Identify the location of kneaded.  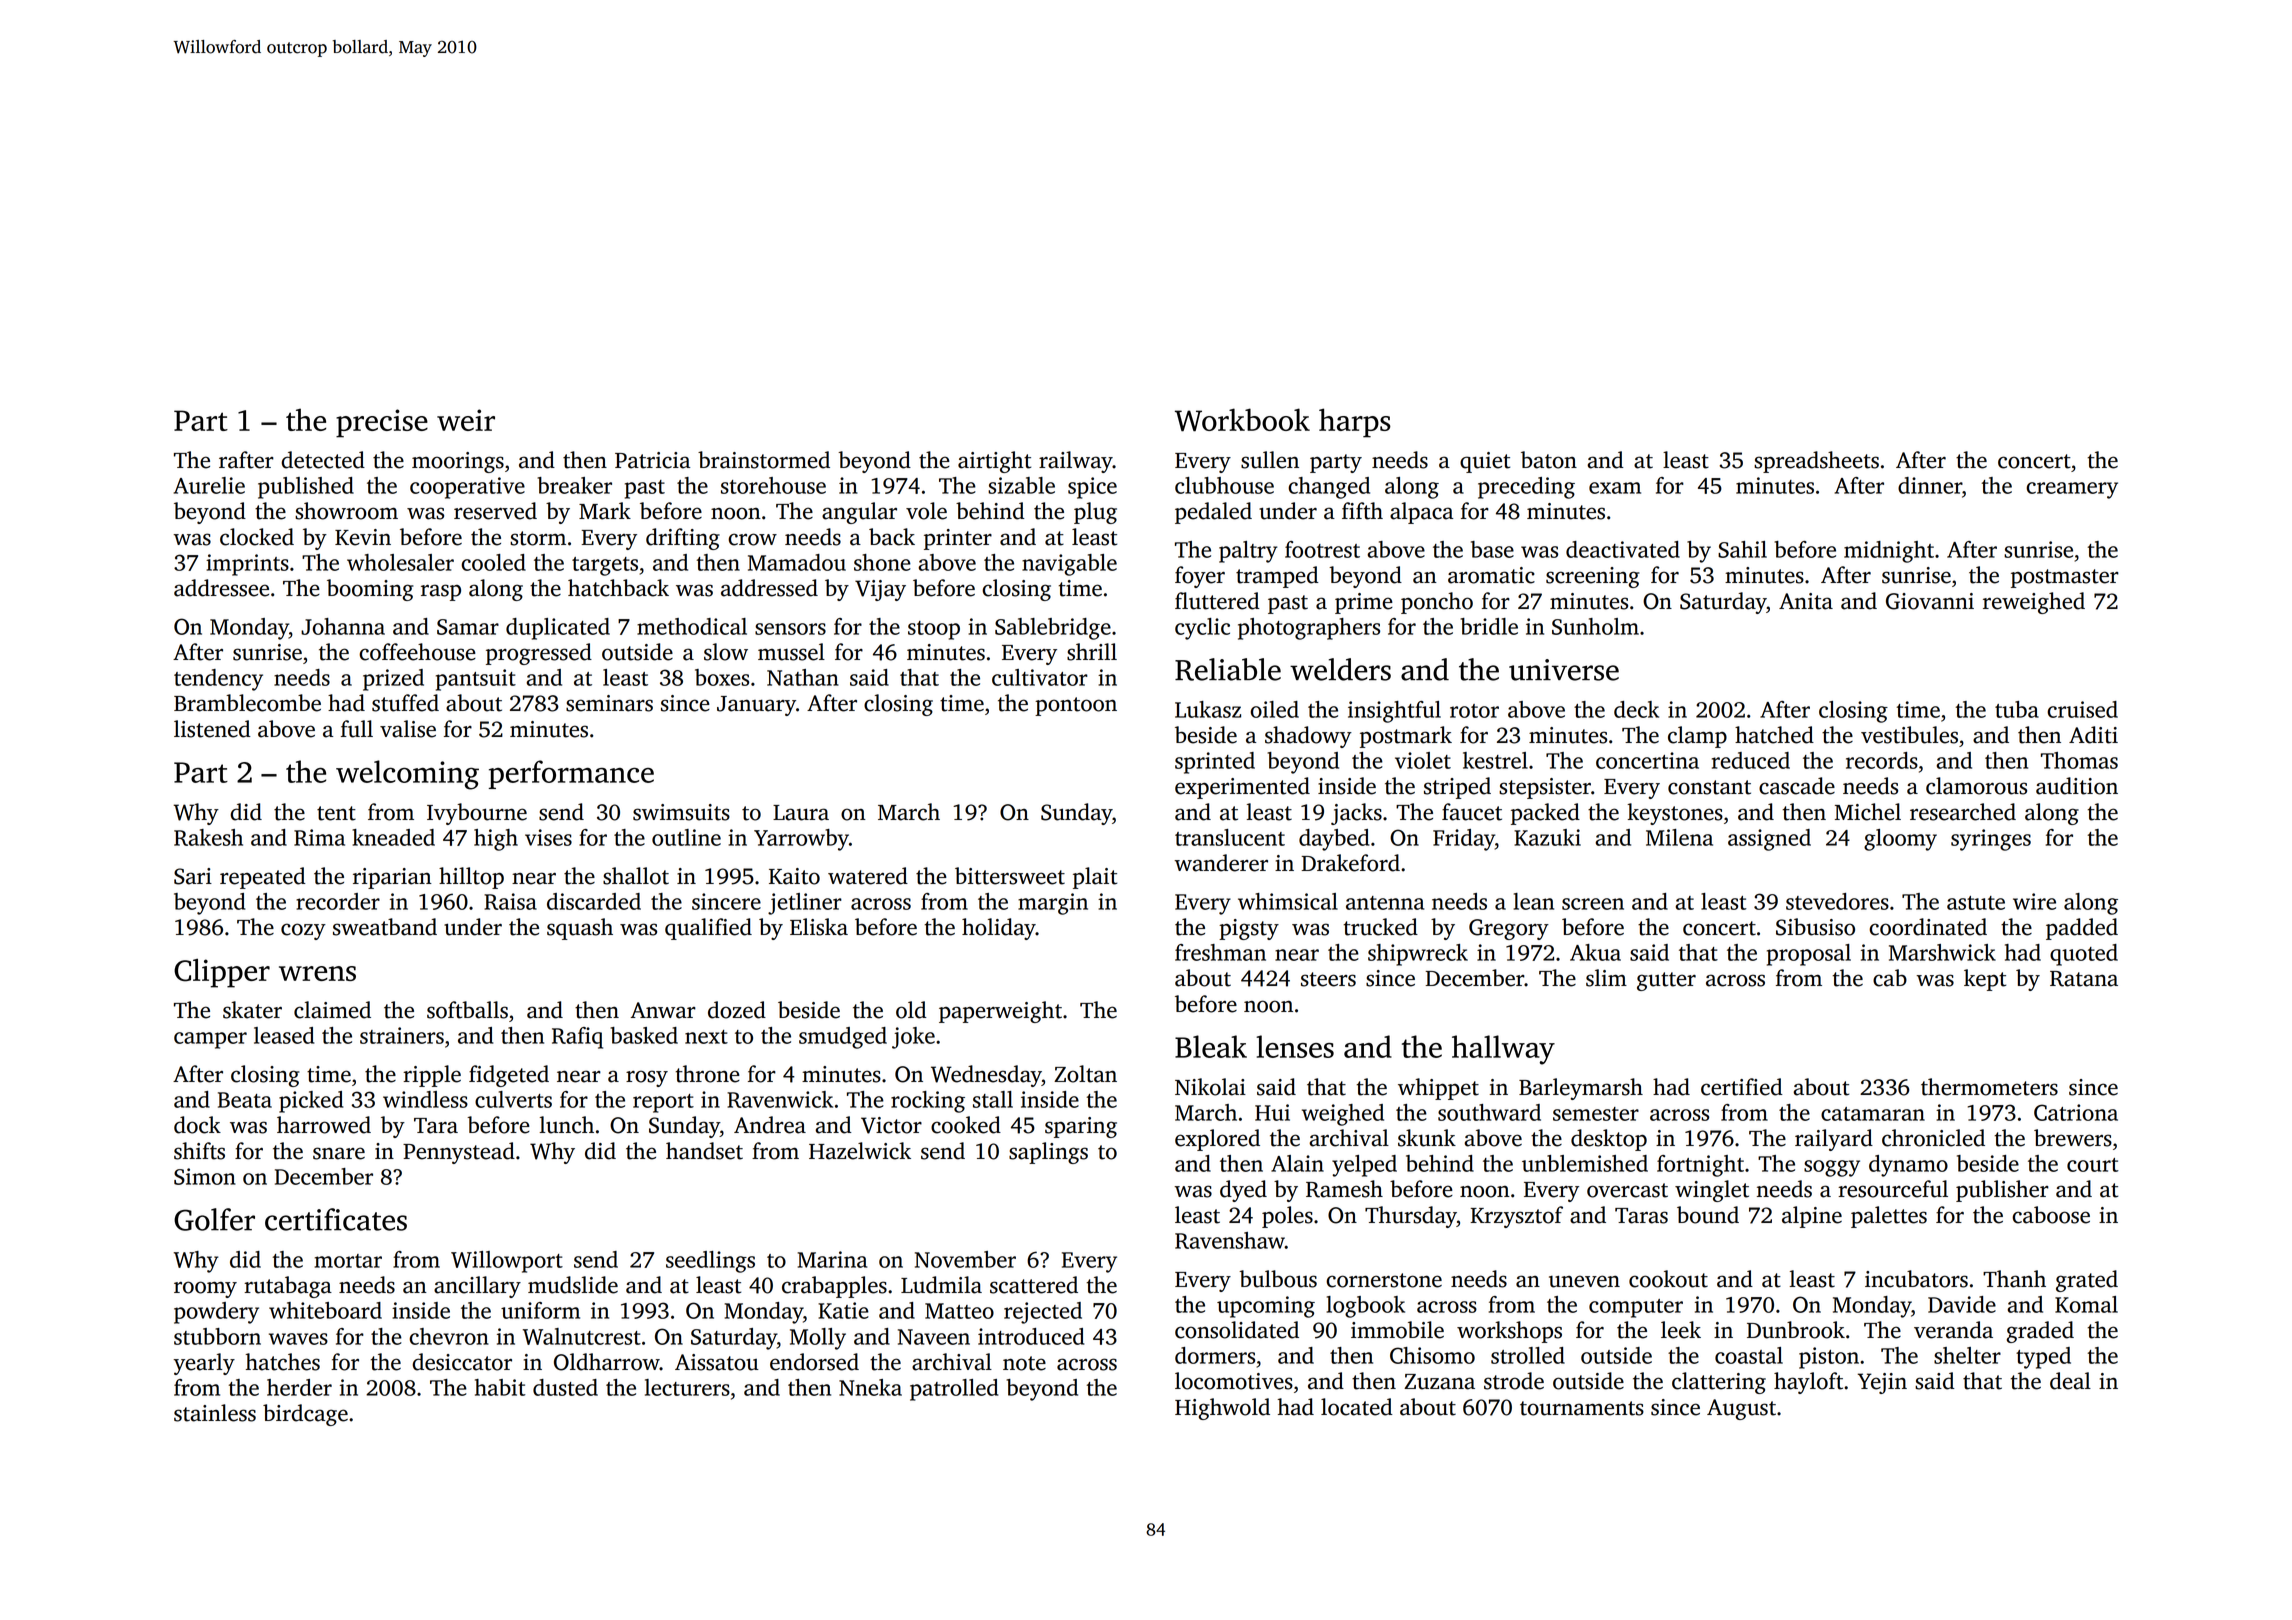
(393, 837).
